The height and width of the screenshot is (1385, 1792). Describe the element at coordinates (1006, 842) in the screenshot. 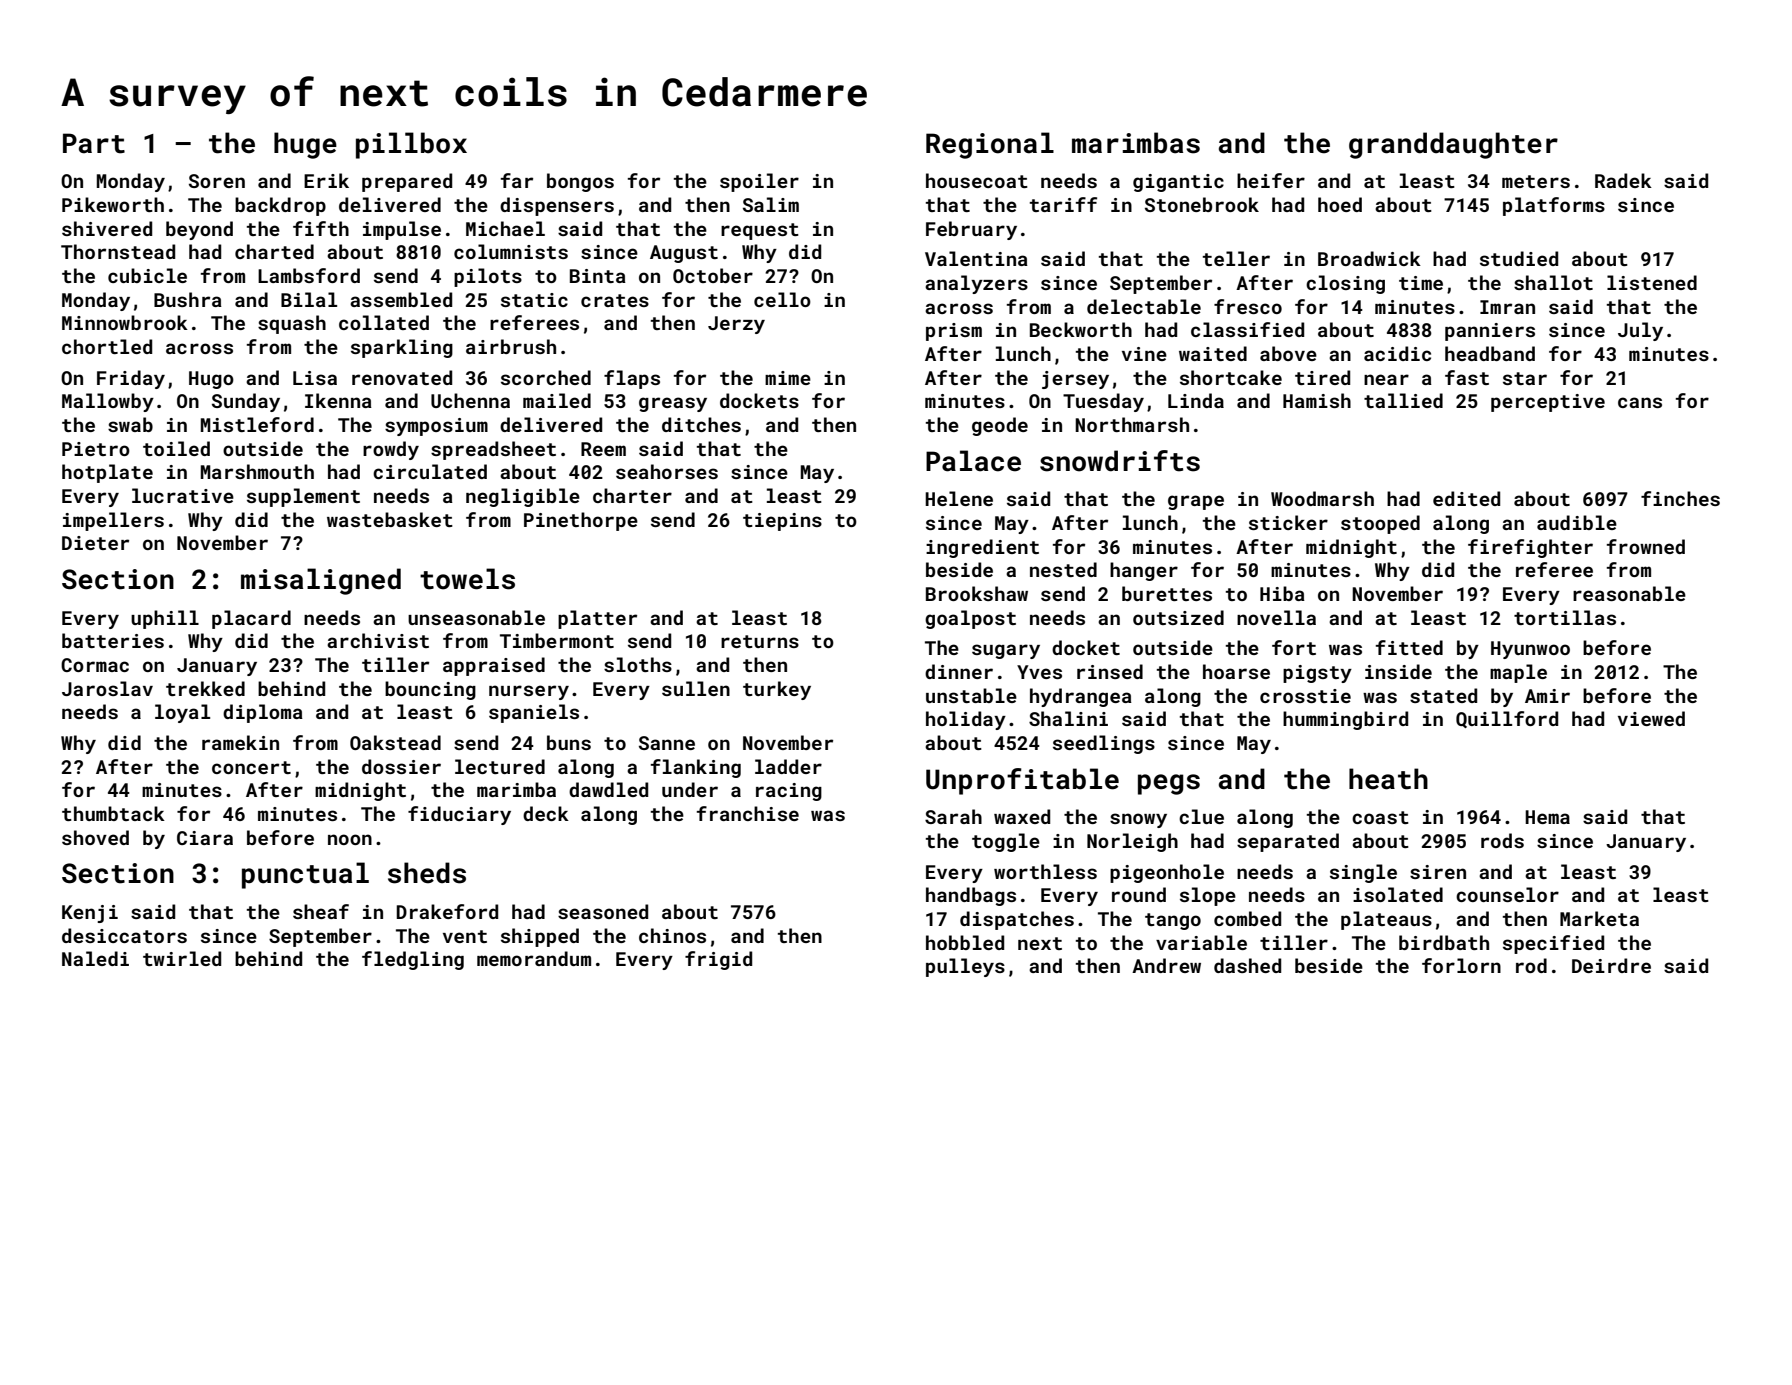

I see `toggle` at that location.
